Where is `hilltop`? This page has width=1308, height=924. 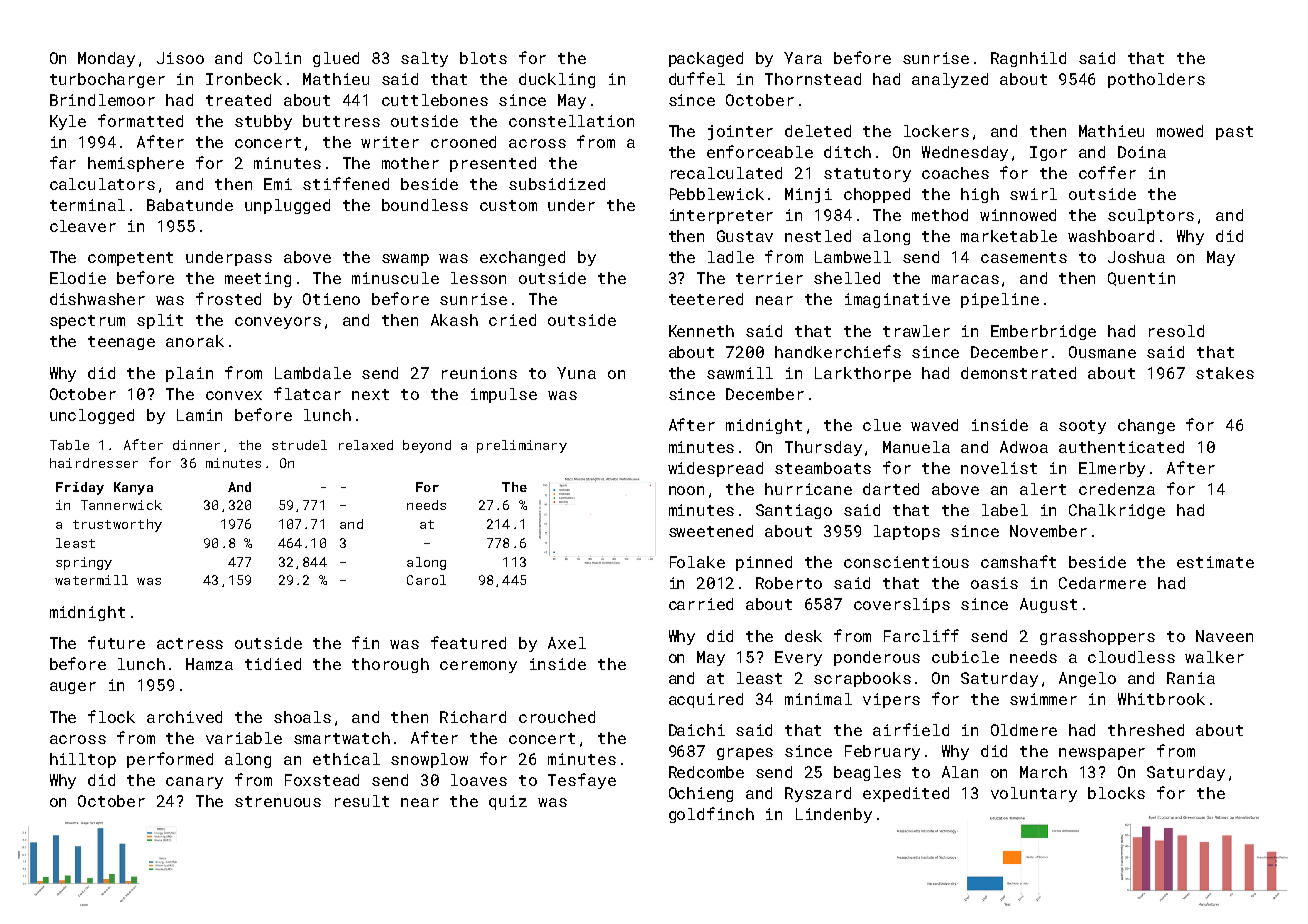
hilltop is located at coordinates (83, 760).
